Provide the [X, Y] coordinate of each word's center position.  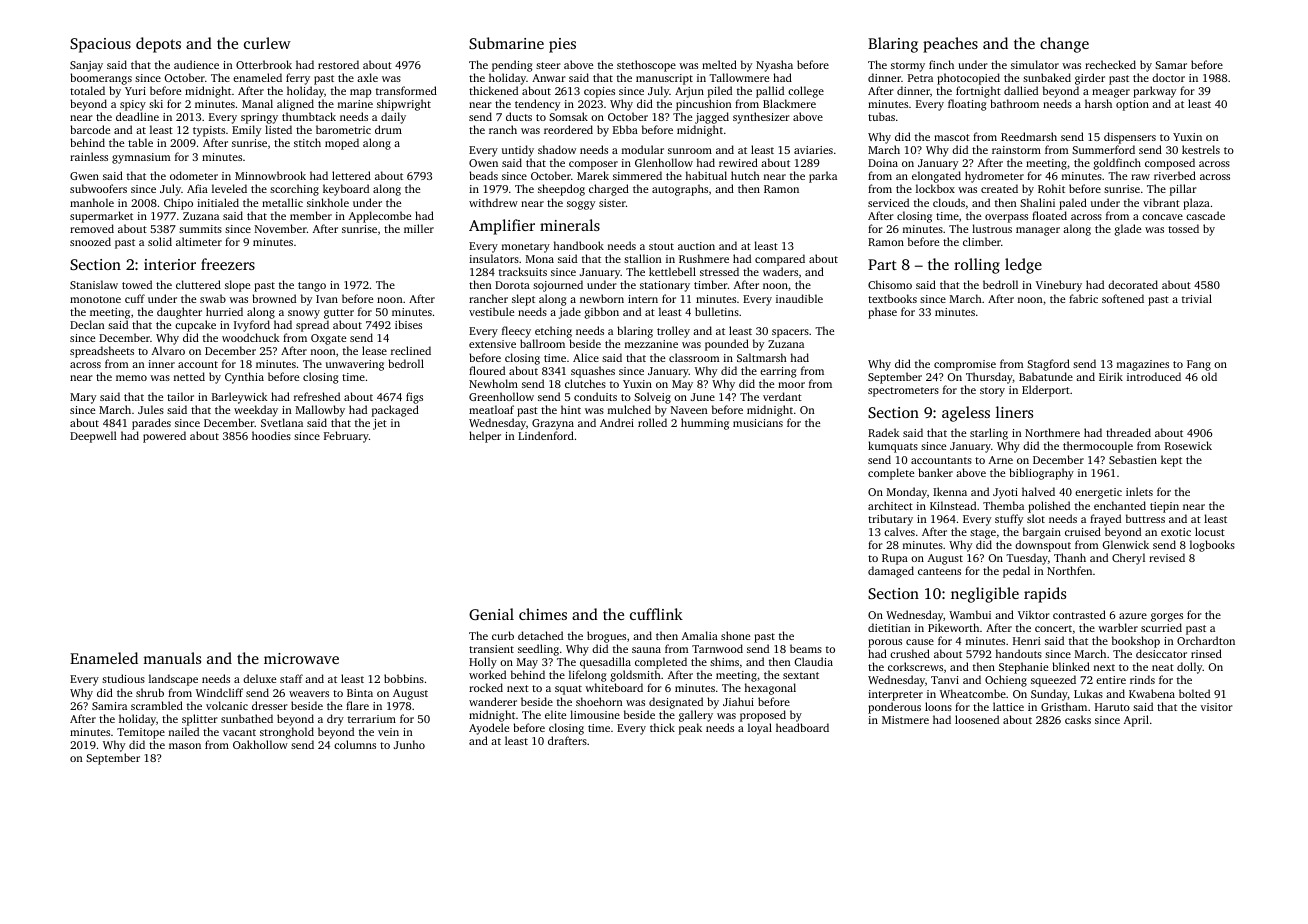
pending [512, 66]
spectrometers [903, 392]
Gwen [84, 176]
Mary [83, 398]
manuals [172, 658]
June [703, 397]
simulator [1035, 64]
